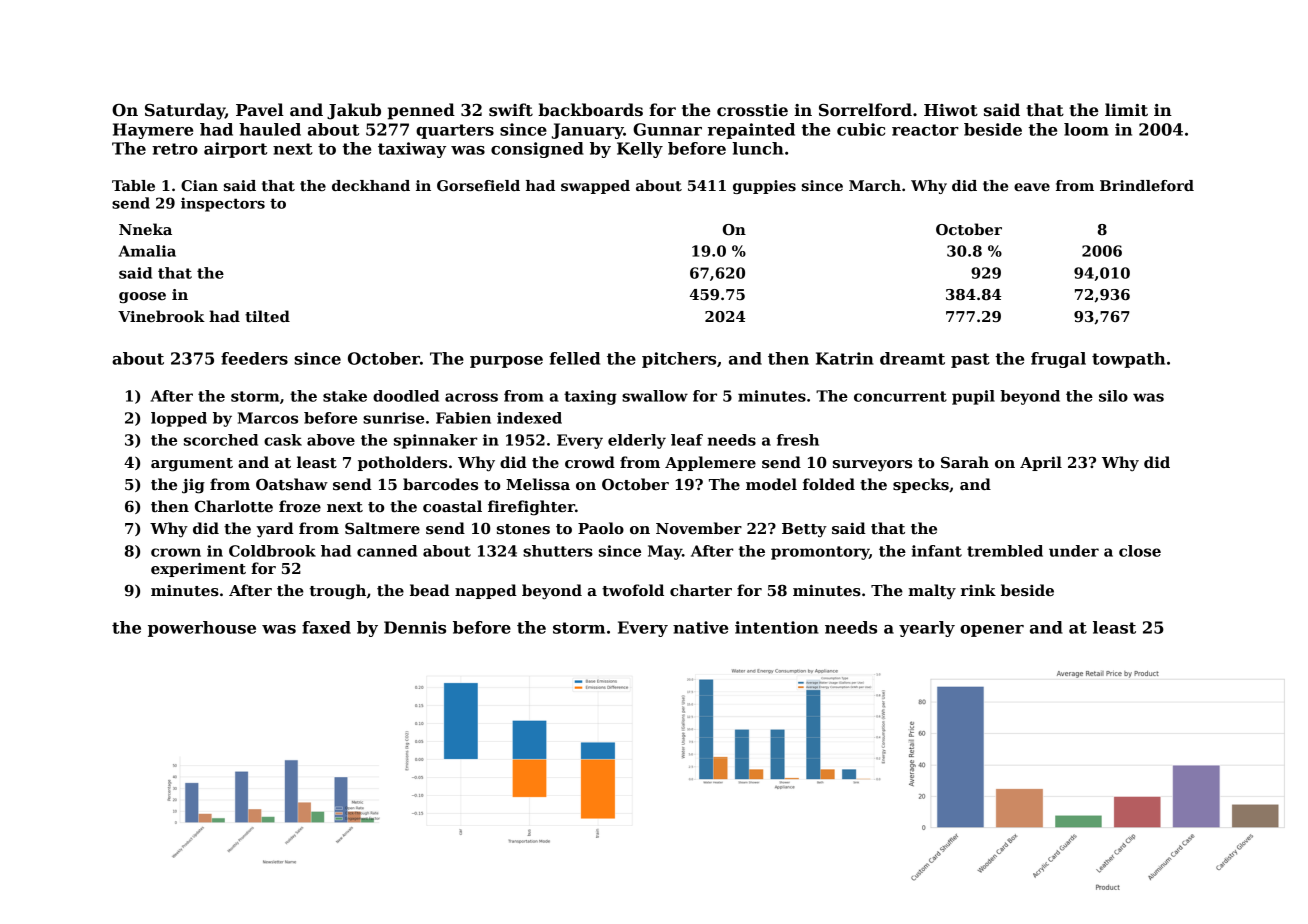 The image size is (1308, 924). What do you see at coordinates (415, 627) in the image?
I see `Dennis` at bounding box center [415, 627].
